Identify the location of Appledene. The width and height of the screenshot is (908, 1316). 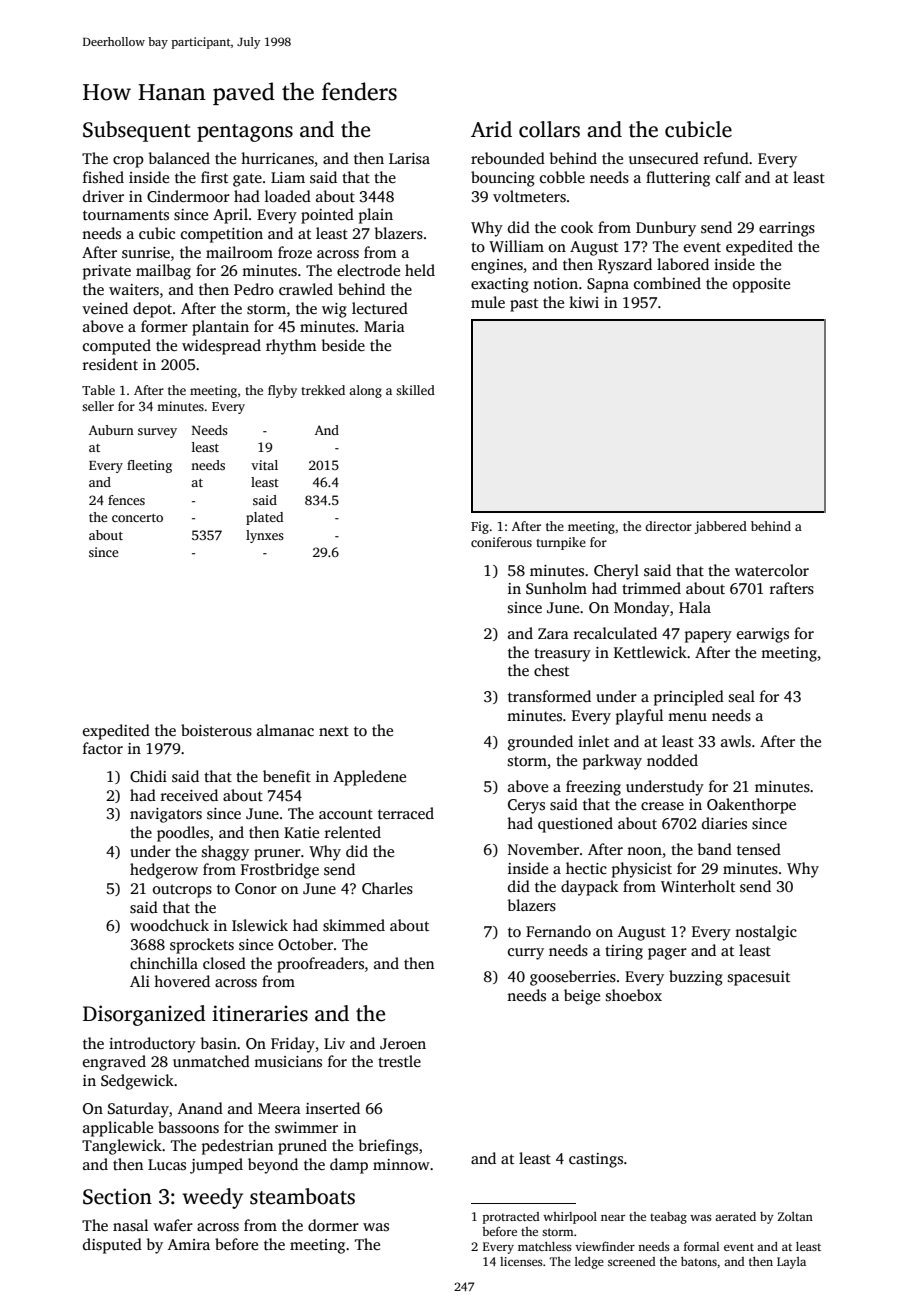
(369, 778).
